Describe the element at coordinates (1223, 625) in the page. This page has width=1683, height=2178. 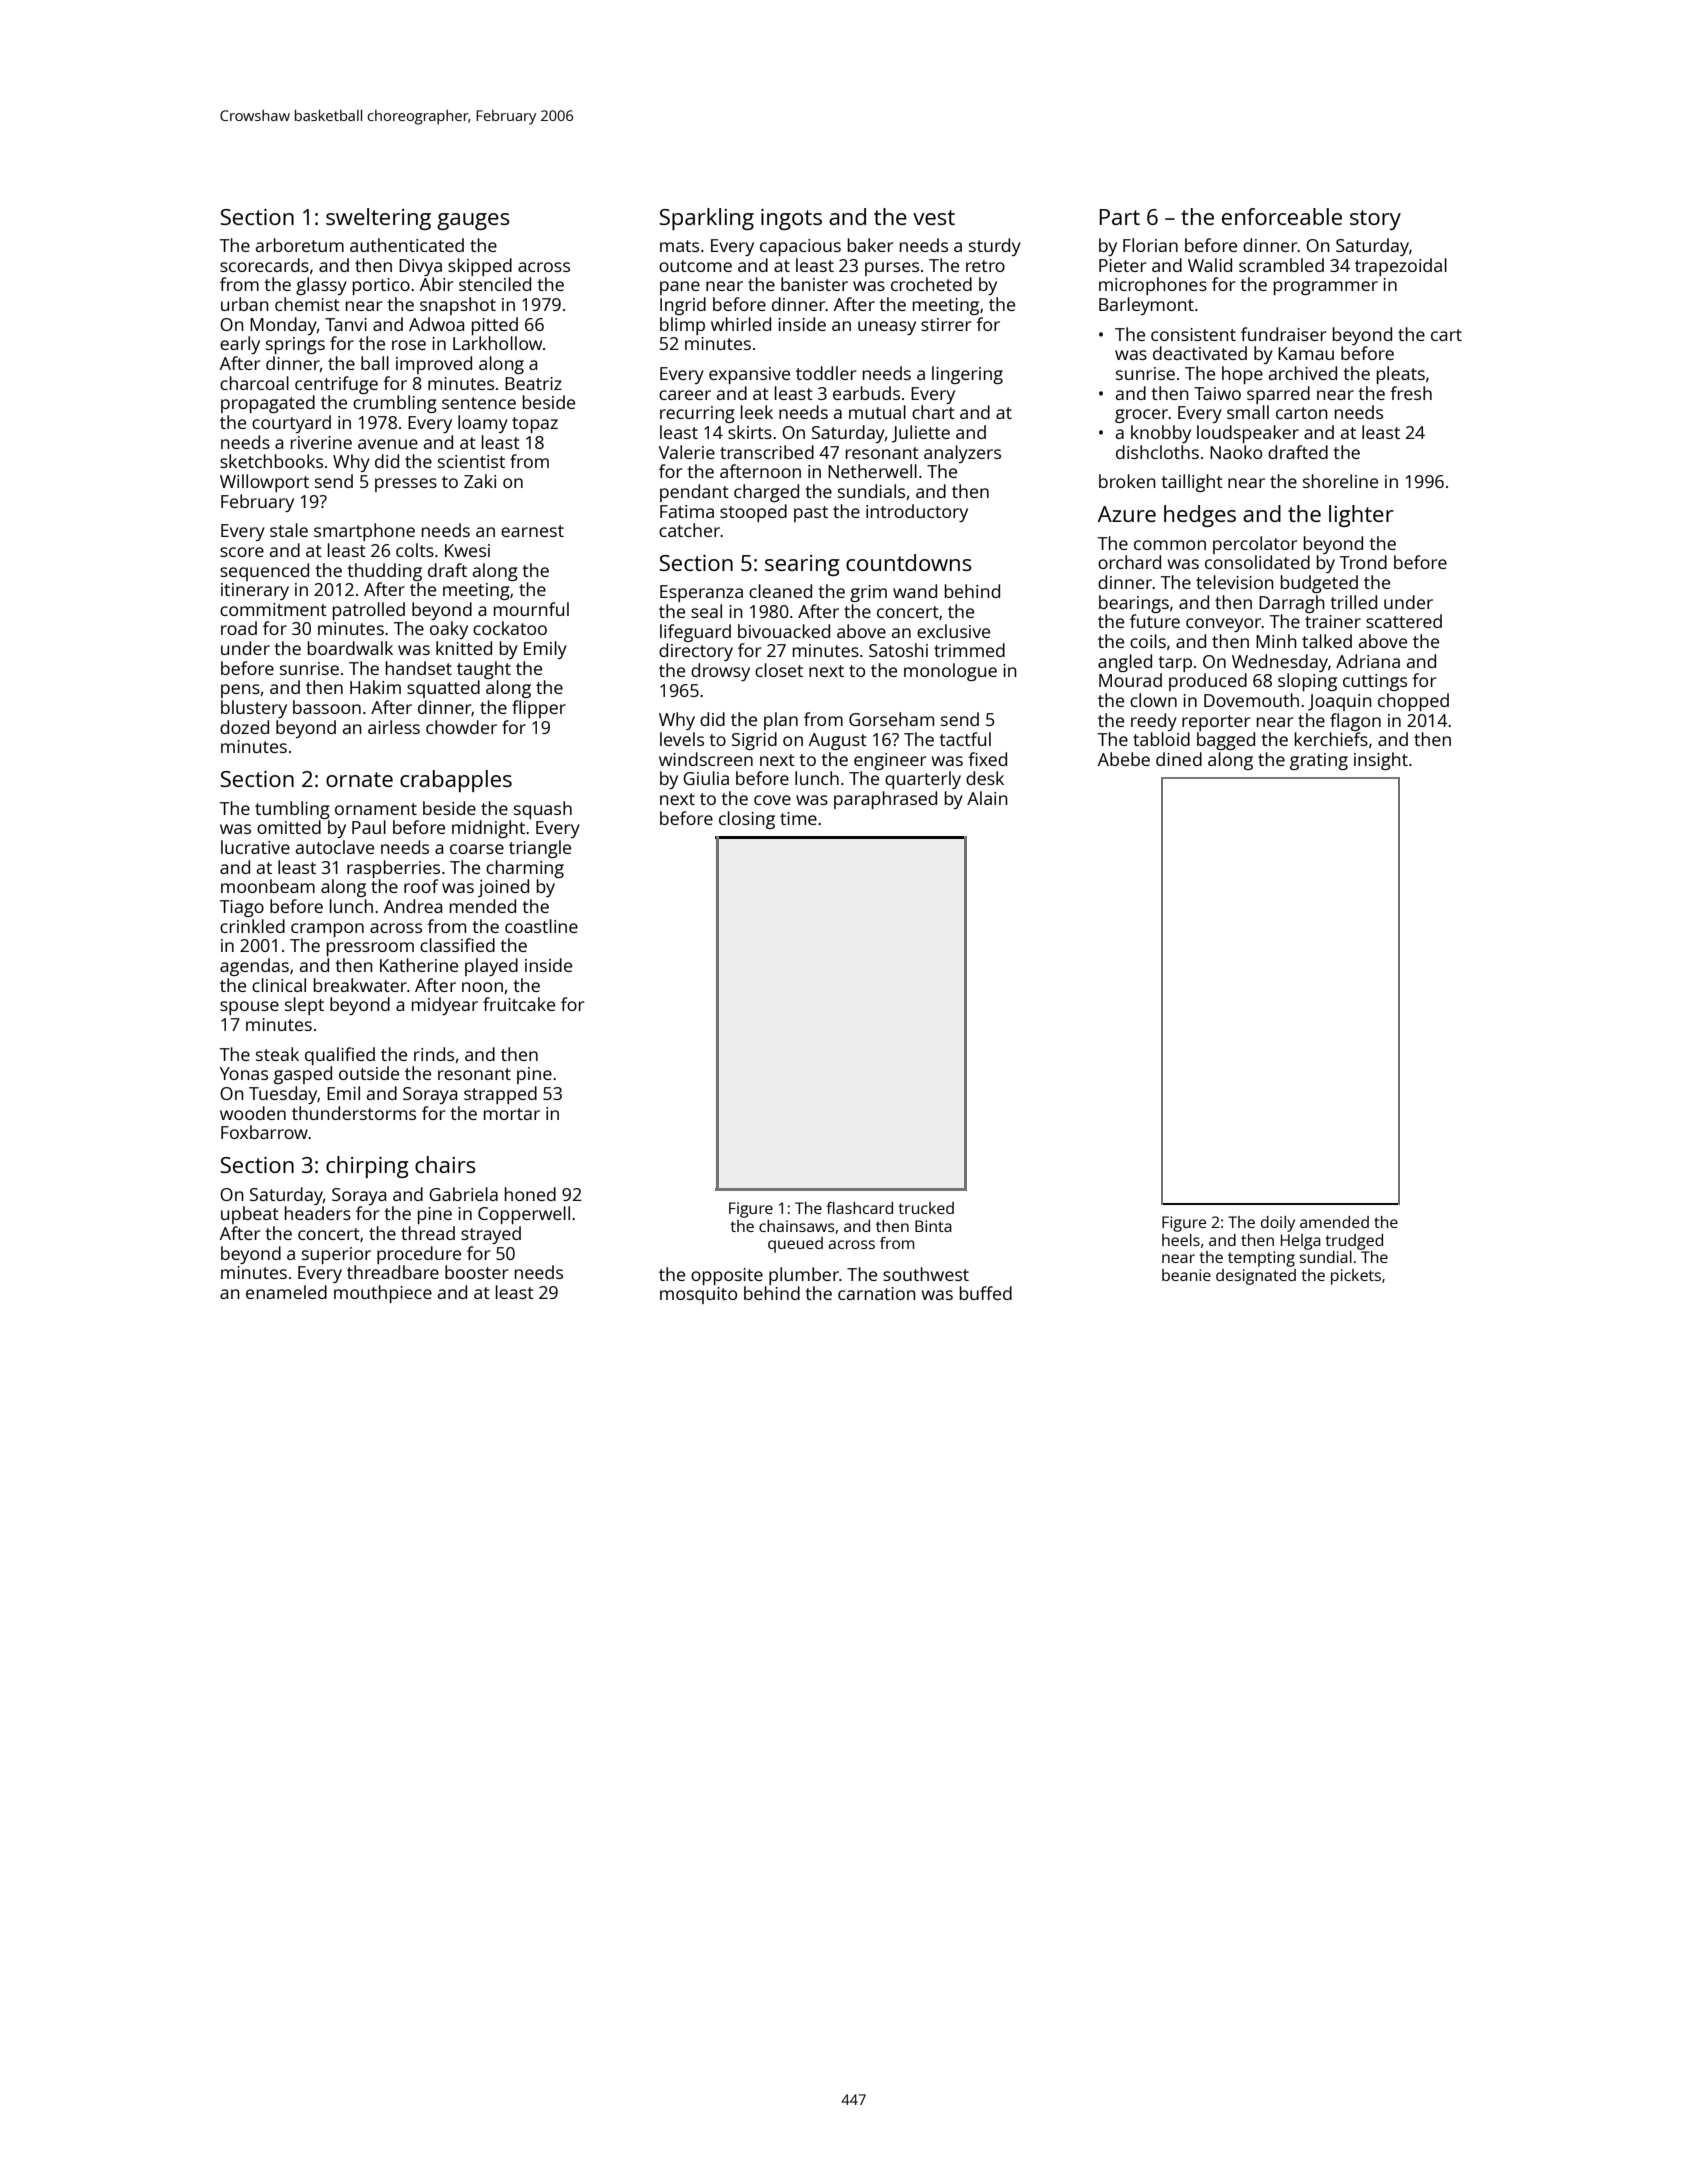
I see `conveyor` at that location.
